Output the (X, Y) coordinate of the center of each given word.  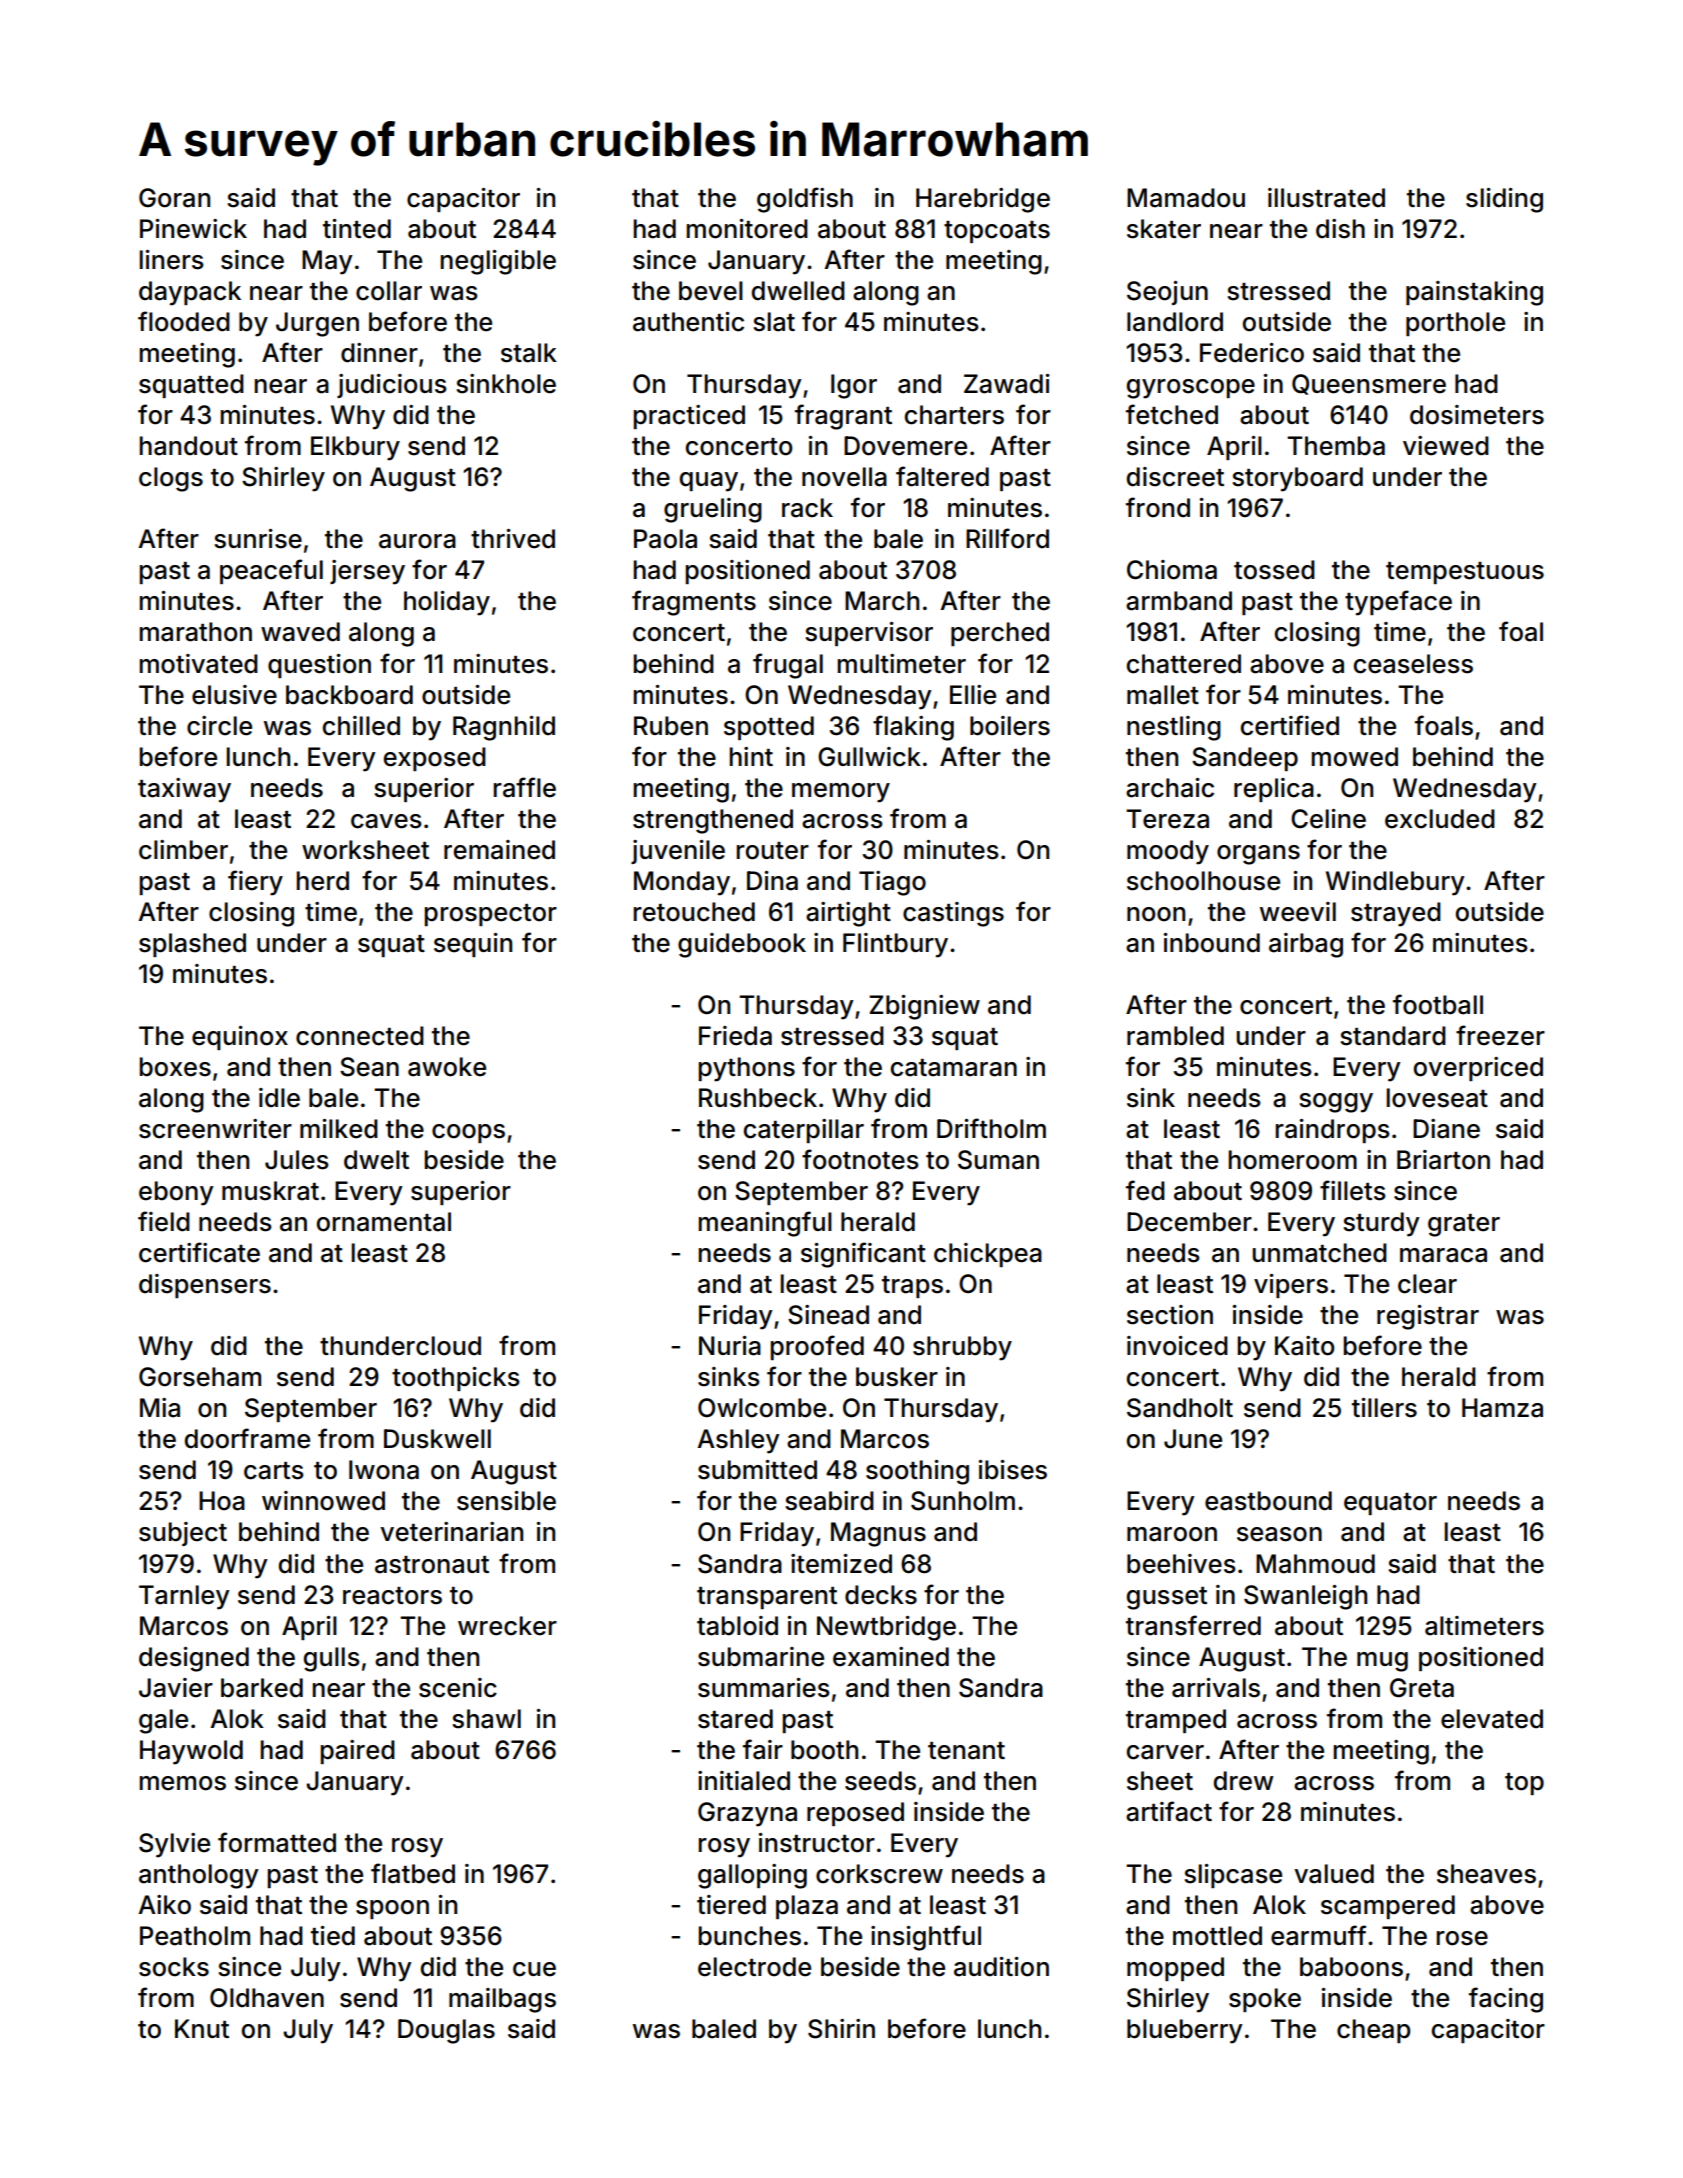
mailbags (502, 2000)
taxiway (184, 790)
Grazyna (747, 1814)
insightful (926, 1938)
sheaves (1486, 1874)
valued (1334, 1874)
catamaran (954, 1068)
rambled (1175, 1036)
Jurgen (317, 324)
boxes (175, 1067)
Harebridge (983, 200)
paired (358, 1752)
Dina (772, 881)
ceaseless (1413, 664)
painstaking (1474, 293)
